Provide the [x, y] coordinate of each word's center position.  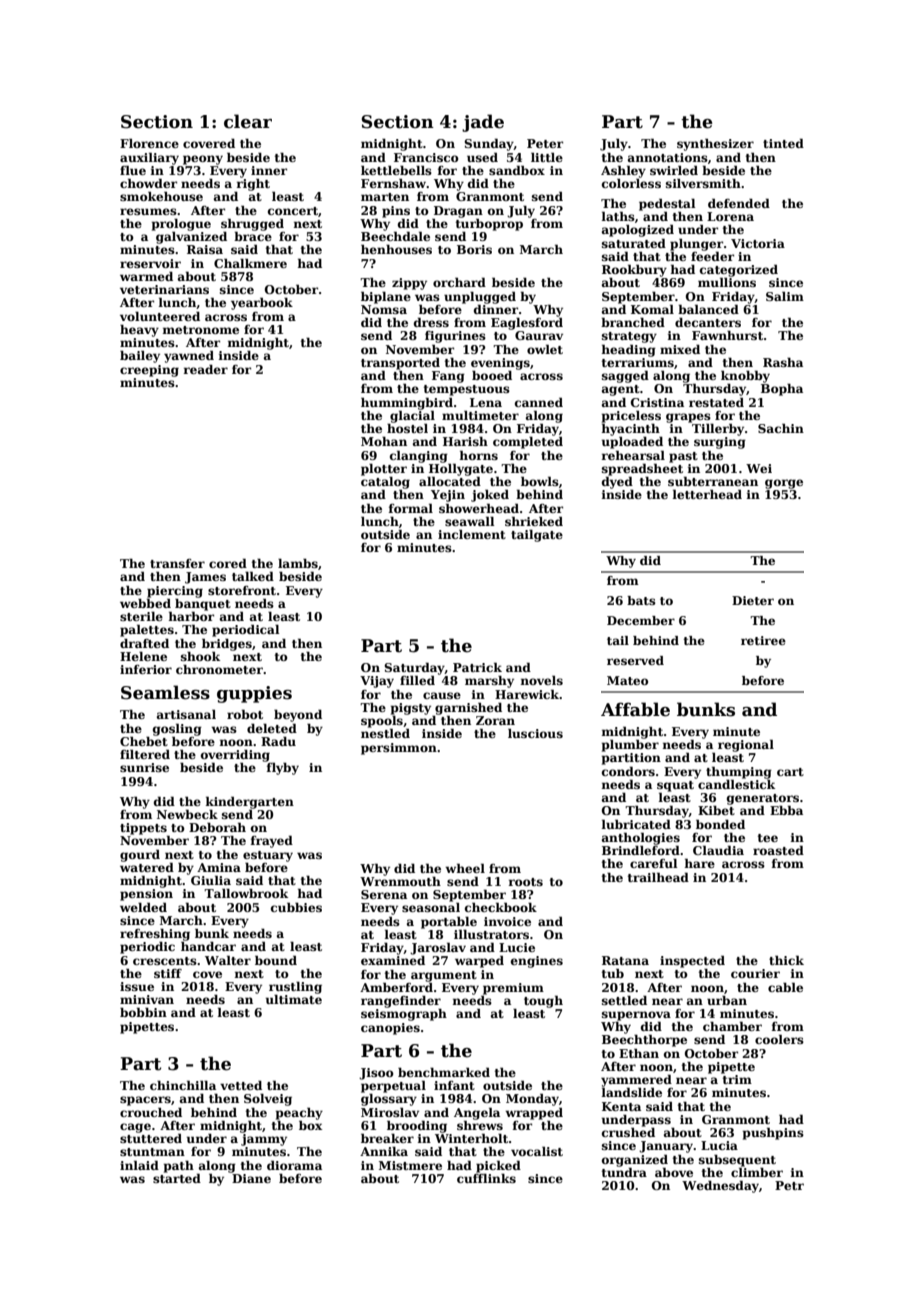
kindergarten [249, 802]
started [177, 1178]
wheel [465, 868]
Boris [474, 249]
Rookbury [634, 271]
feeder [712, 256]
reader [205, 369]
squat [675, 786]
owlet [545, 349]
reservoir [150, 263]
